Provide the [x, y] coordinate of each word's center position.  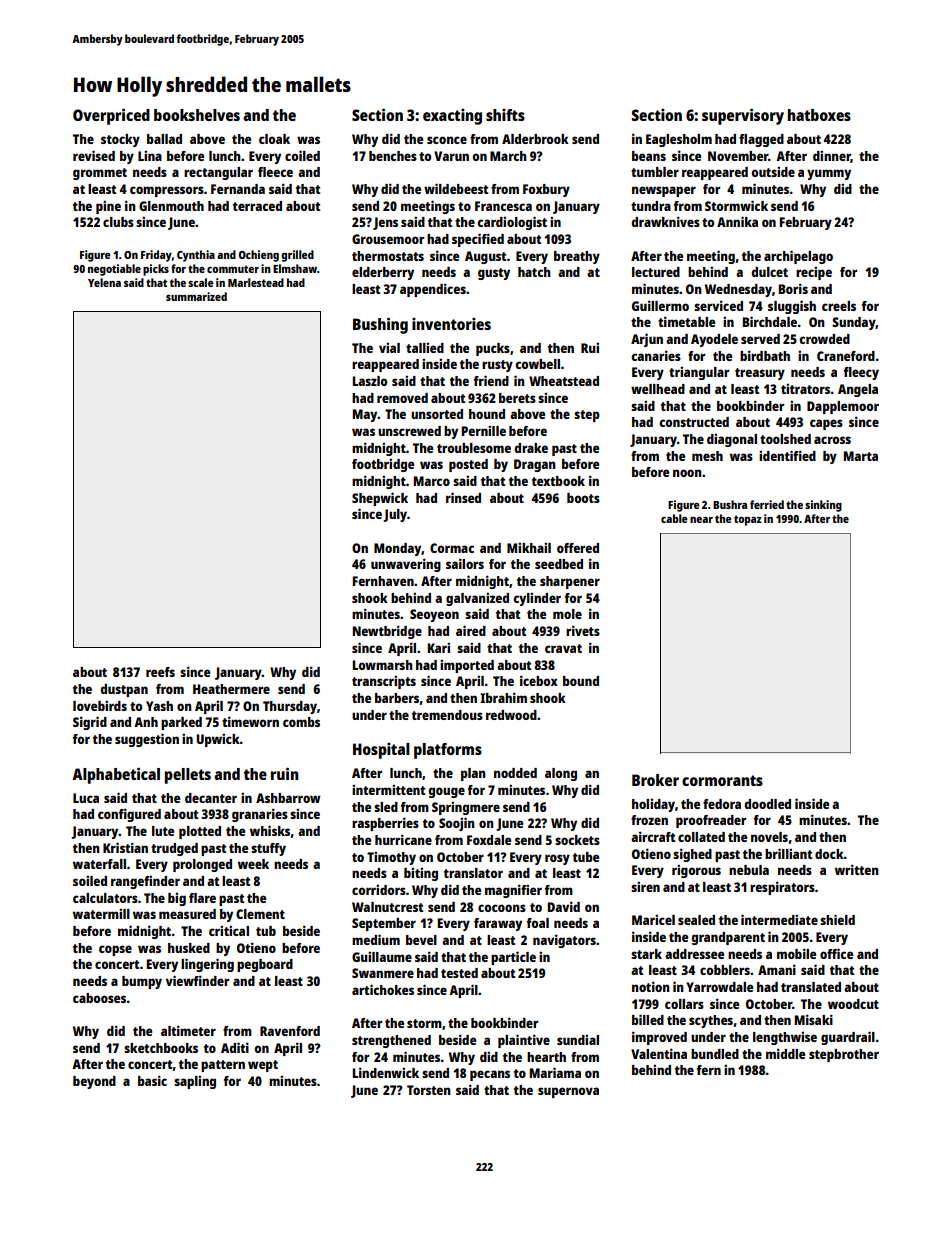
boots [583, 498]
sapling [195, 1082]
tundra [651, 206]
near [701, 520]
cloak [274, 139]
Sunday [854, 323]
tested [459, 973]
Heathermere [231, 689]
